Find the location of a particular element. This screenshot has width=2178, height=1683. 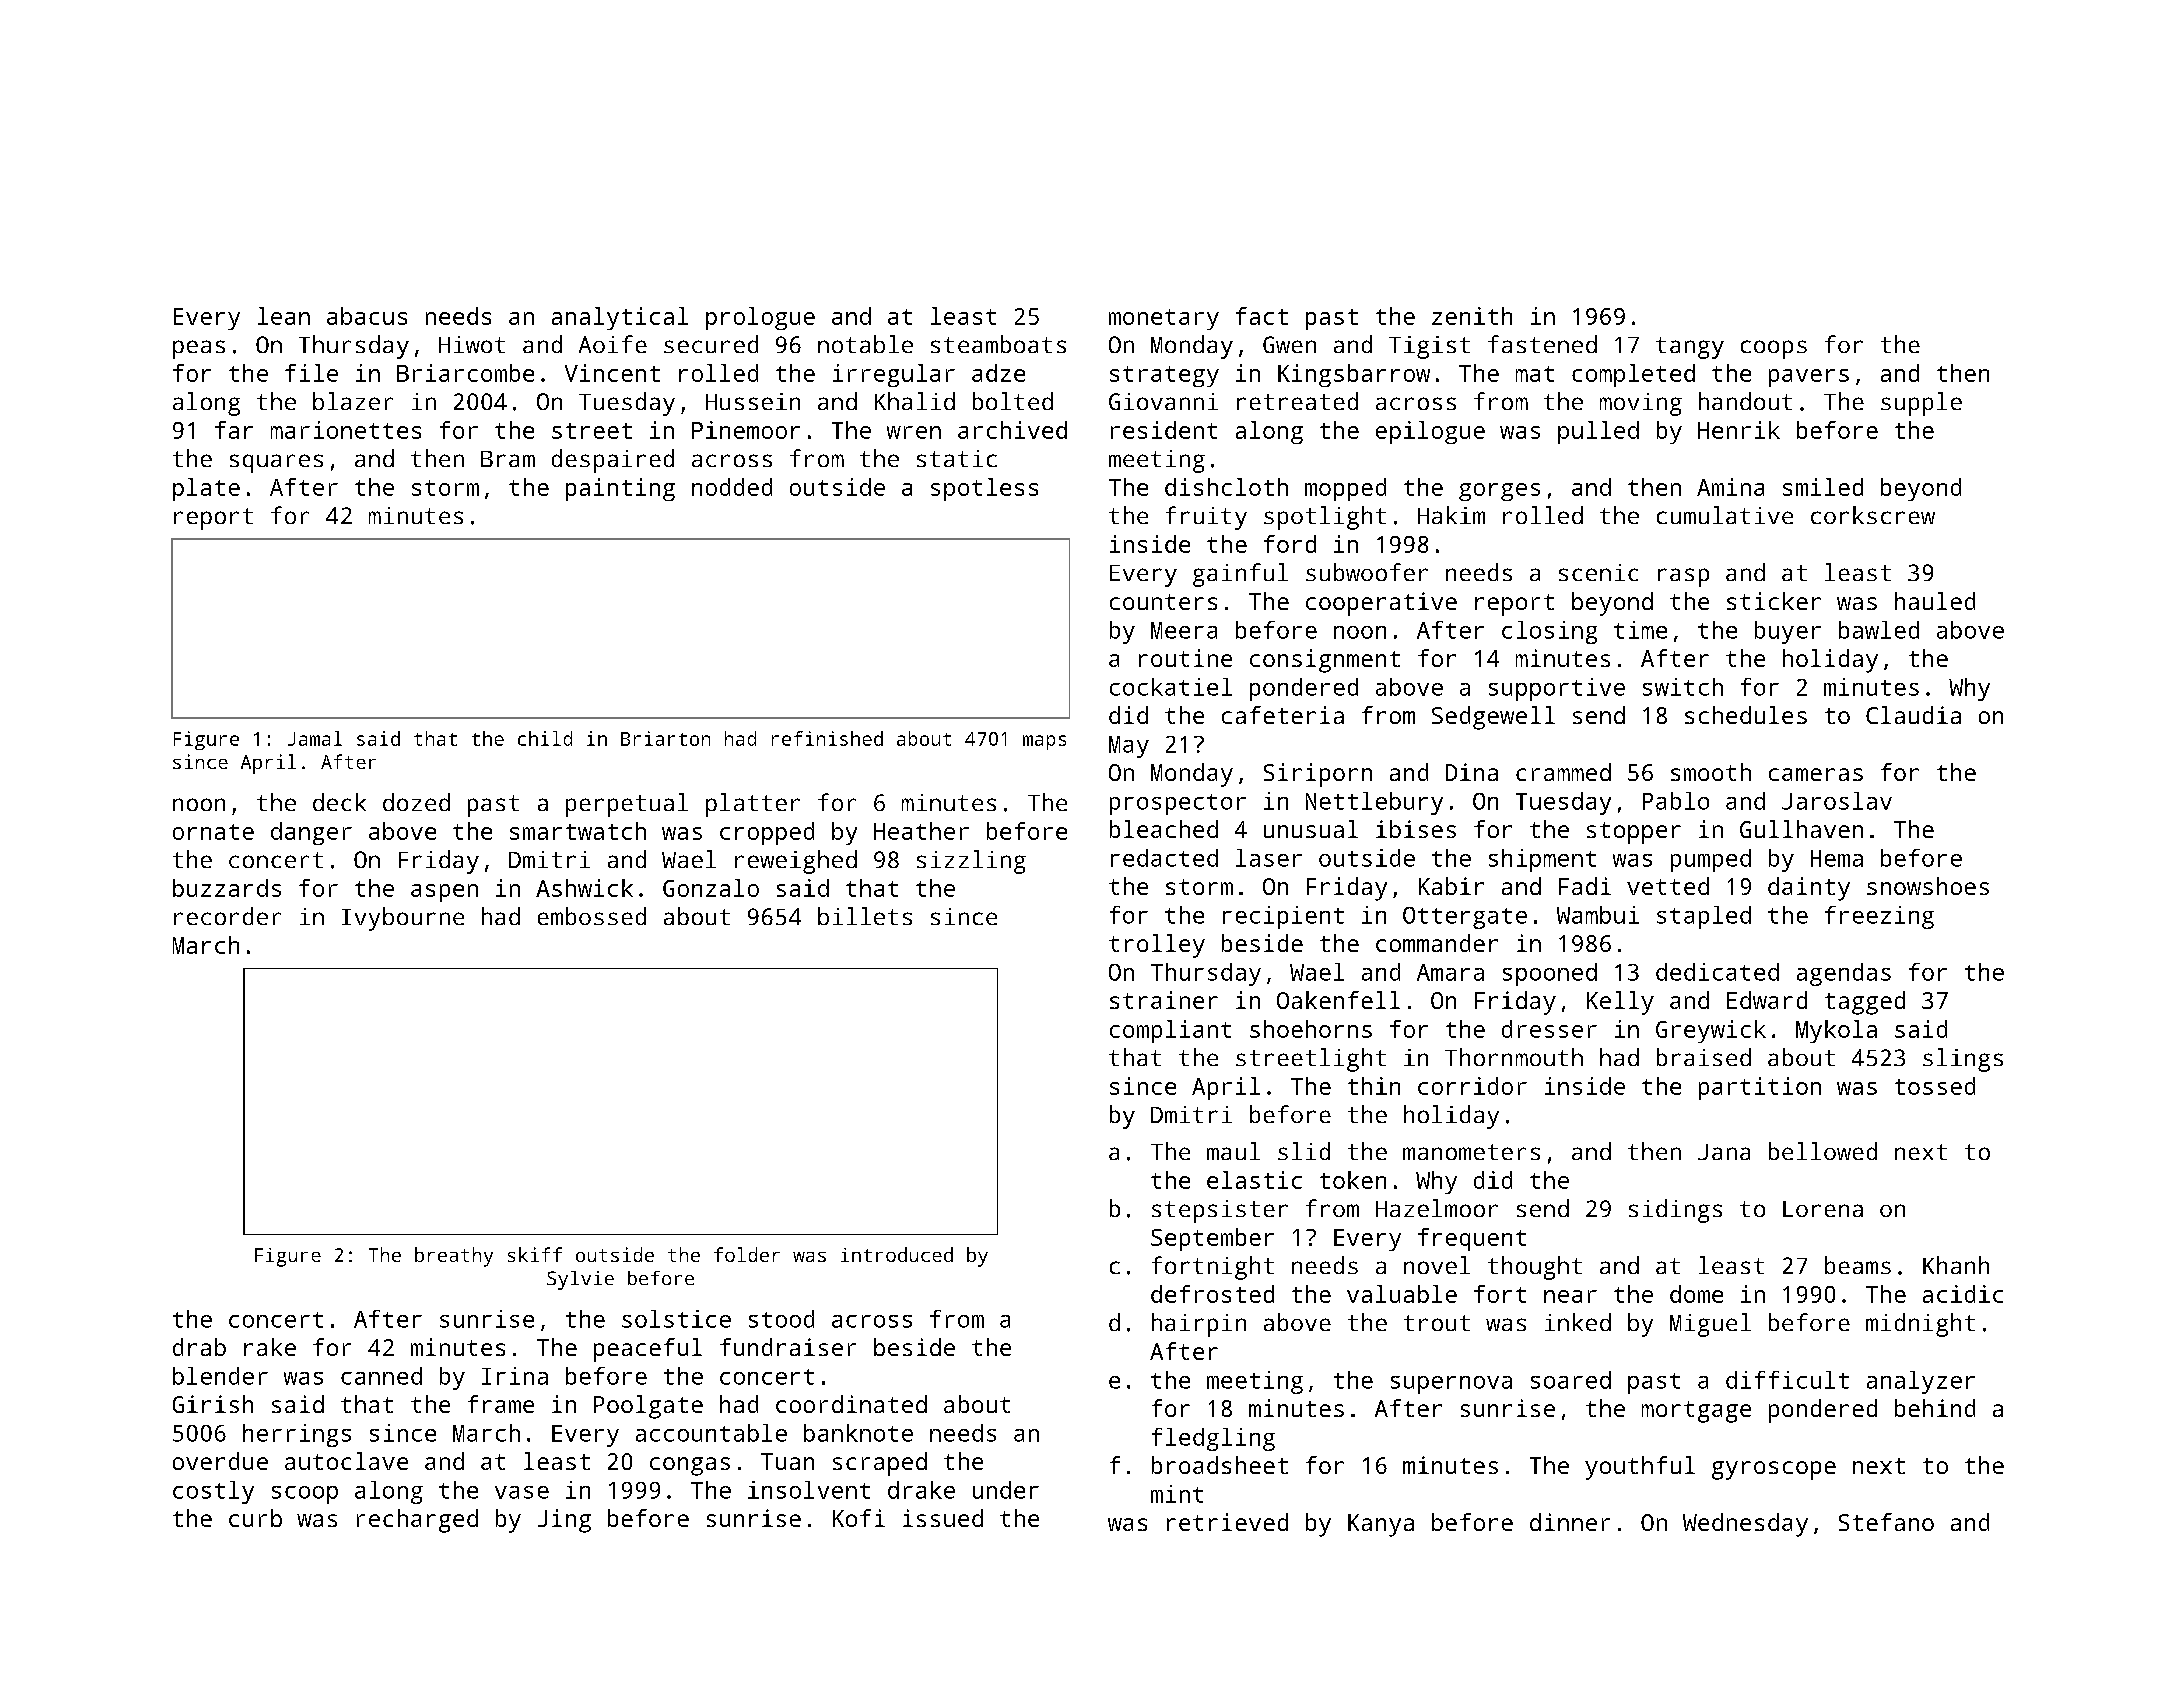

coops is located at coordinates (1774, 349).
